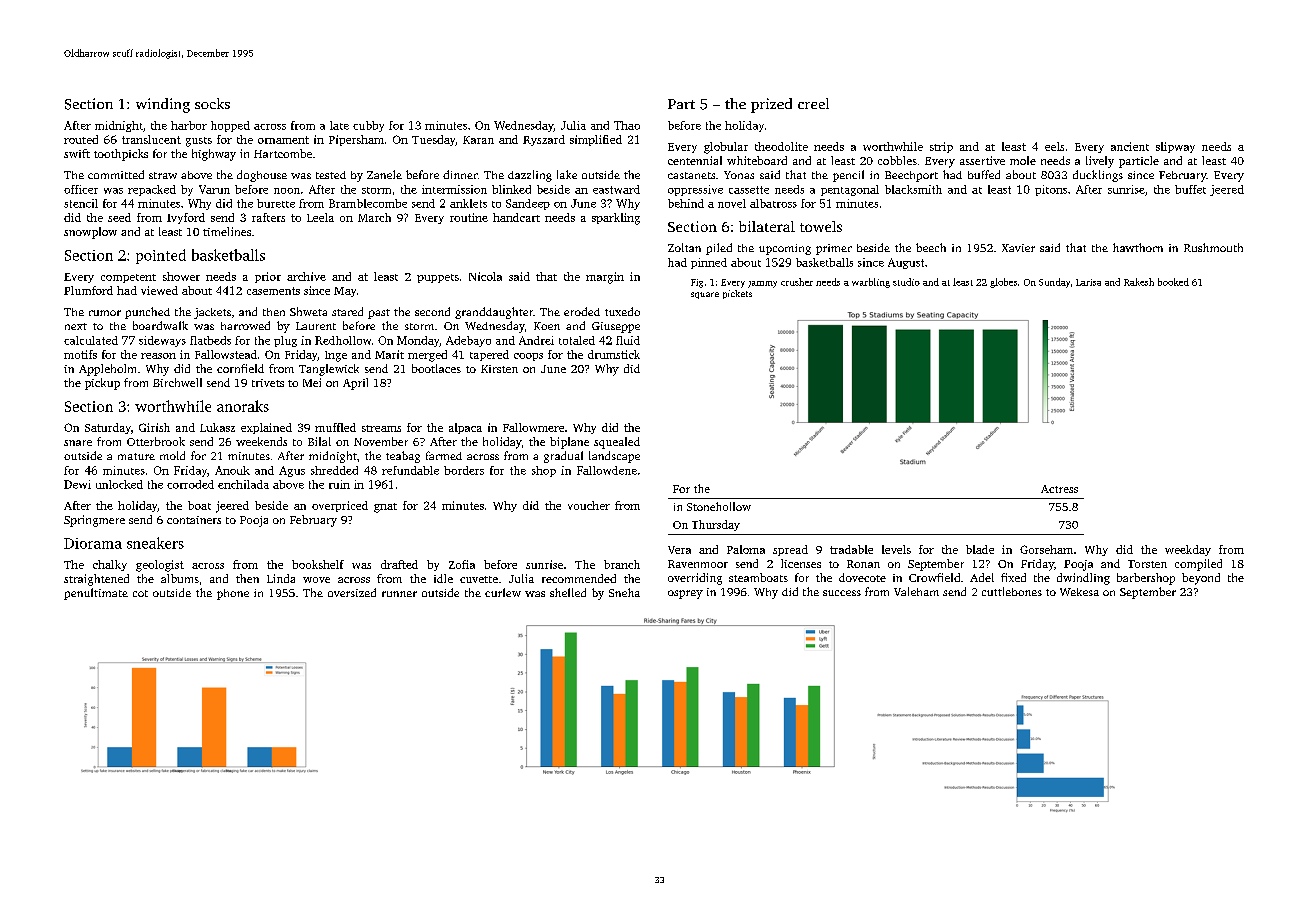  I want to click on socks, so click(212, 103).
